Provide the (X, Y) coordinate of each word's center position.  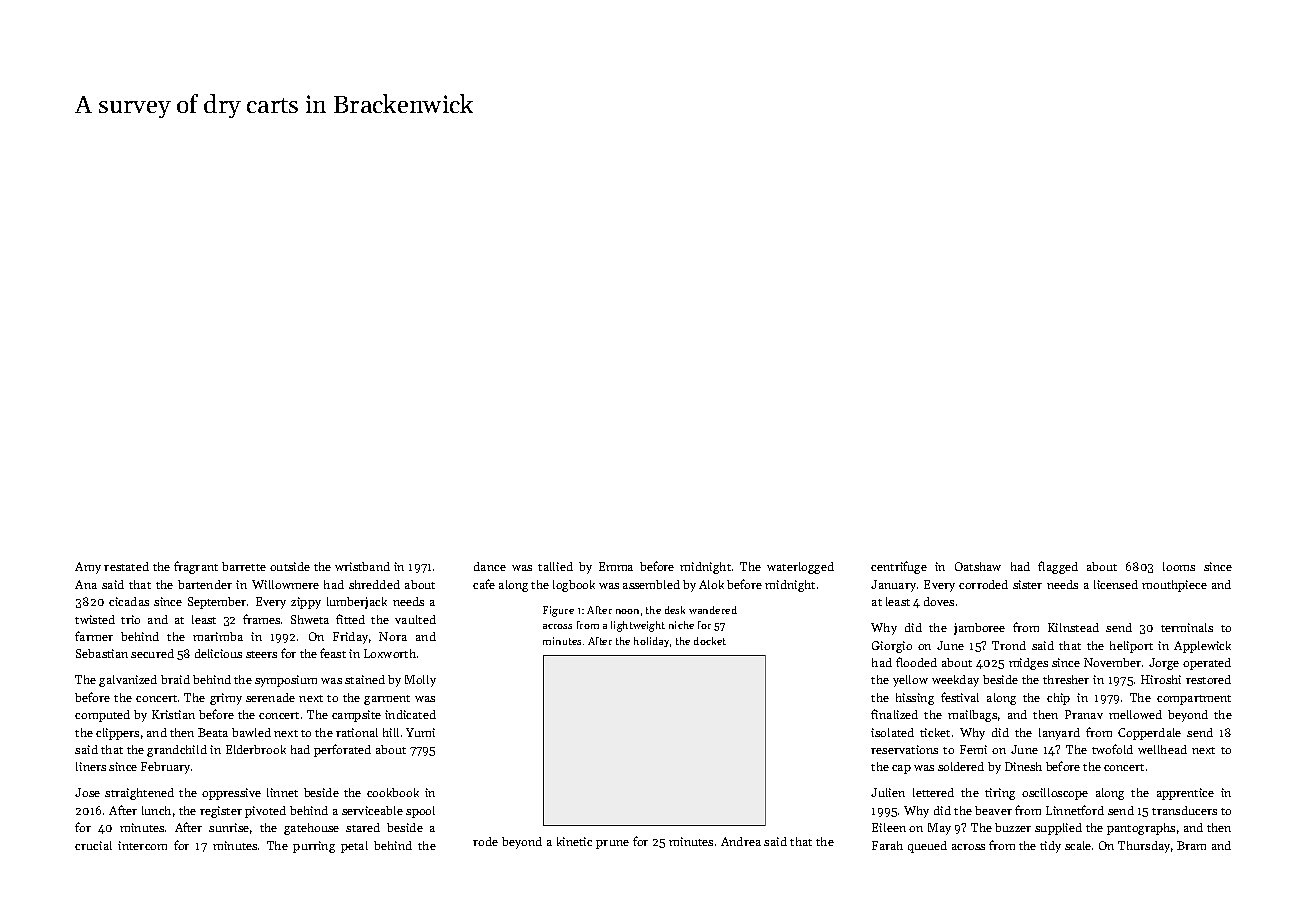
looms (1179, 566)
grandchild (177, 751)
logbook (574, 586)
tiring (1000, 794)
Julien (888, 792)
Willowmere (285, 584)
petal (354, 847)
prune (612, 844)
